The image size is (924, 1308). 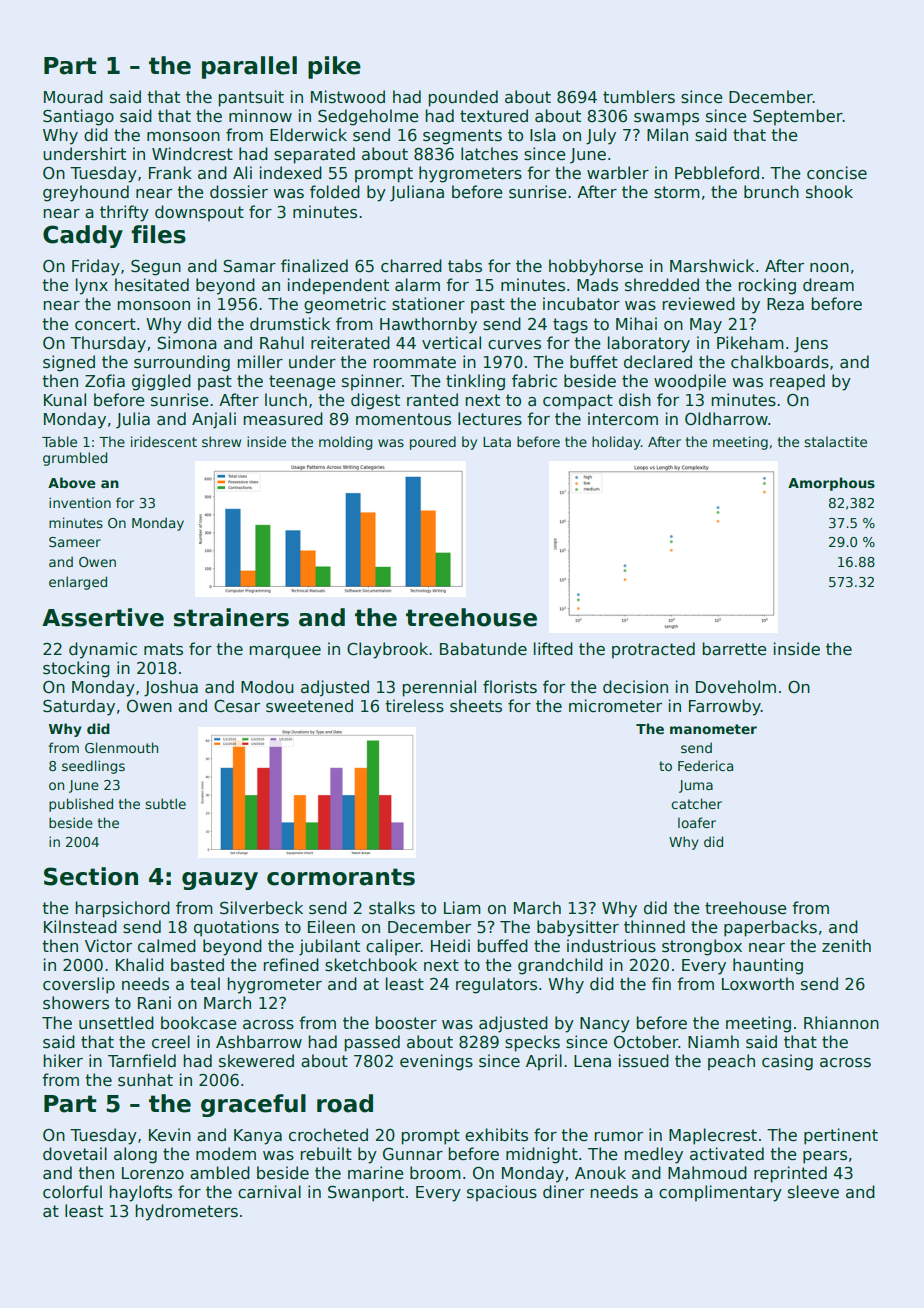 I want to click on strongbox, so click(x=702, y=947).
